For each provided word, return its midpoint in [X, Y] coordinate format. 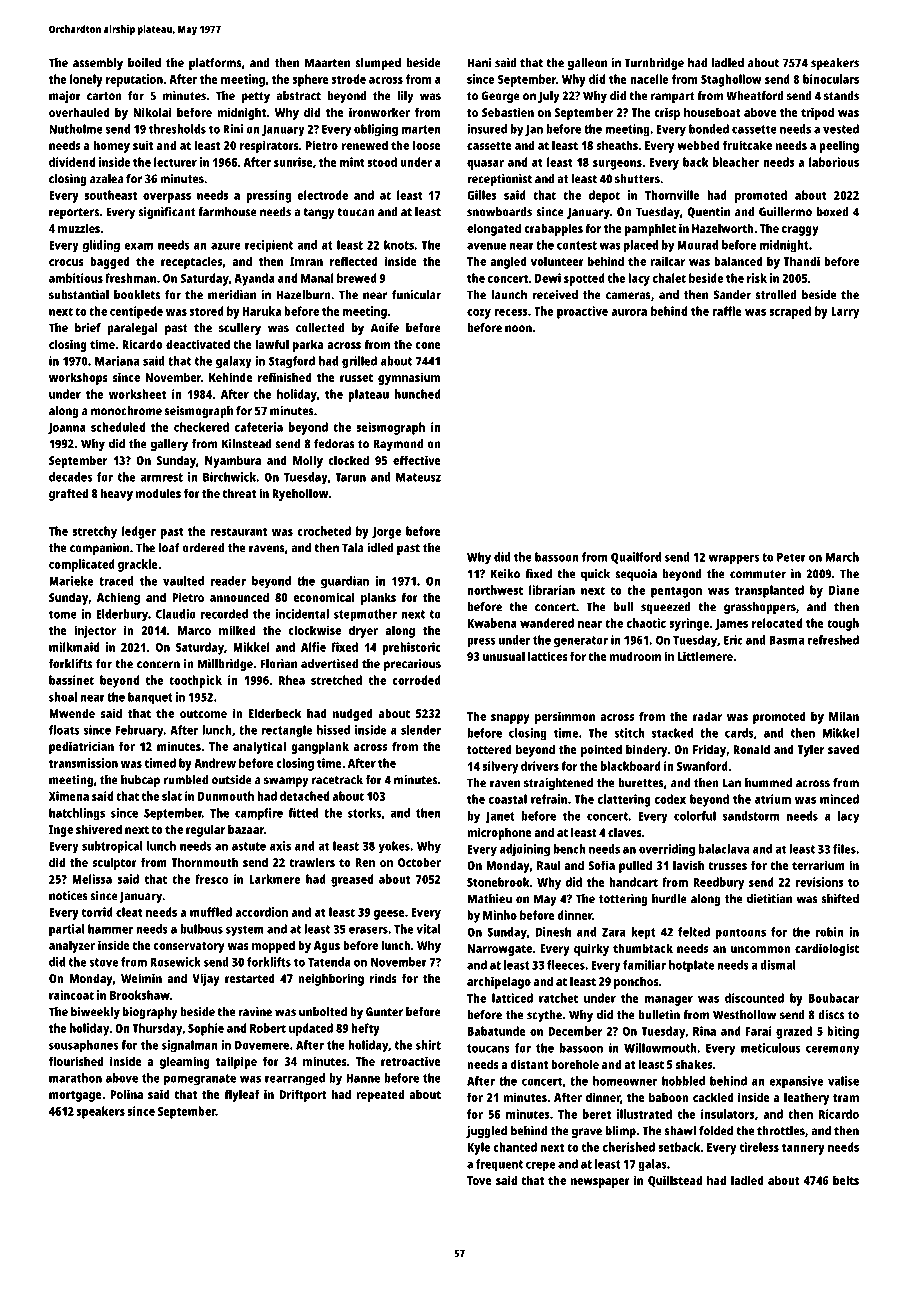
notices [68, 896]
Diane [844, 590]
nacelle [649, 79]
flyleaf [242, 1095]
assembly [98, 64]
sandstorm [751, 816]
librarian [552, 590]
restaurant [239, 531]
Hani [479, 63]
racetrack [337, 780]
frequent [499, 1165]
